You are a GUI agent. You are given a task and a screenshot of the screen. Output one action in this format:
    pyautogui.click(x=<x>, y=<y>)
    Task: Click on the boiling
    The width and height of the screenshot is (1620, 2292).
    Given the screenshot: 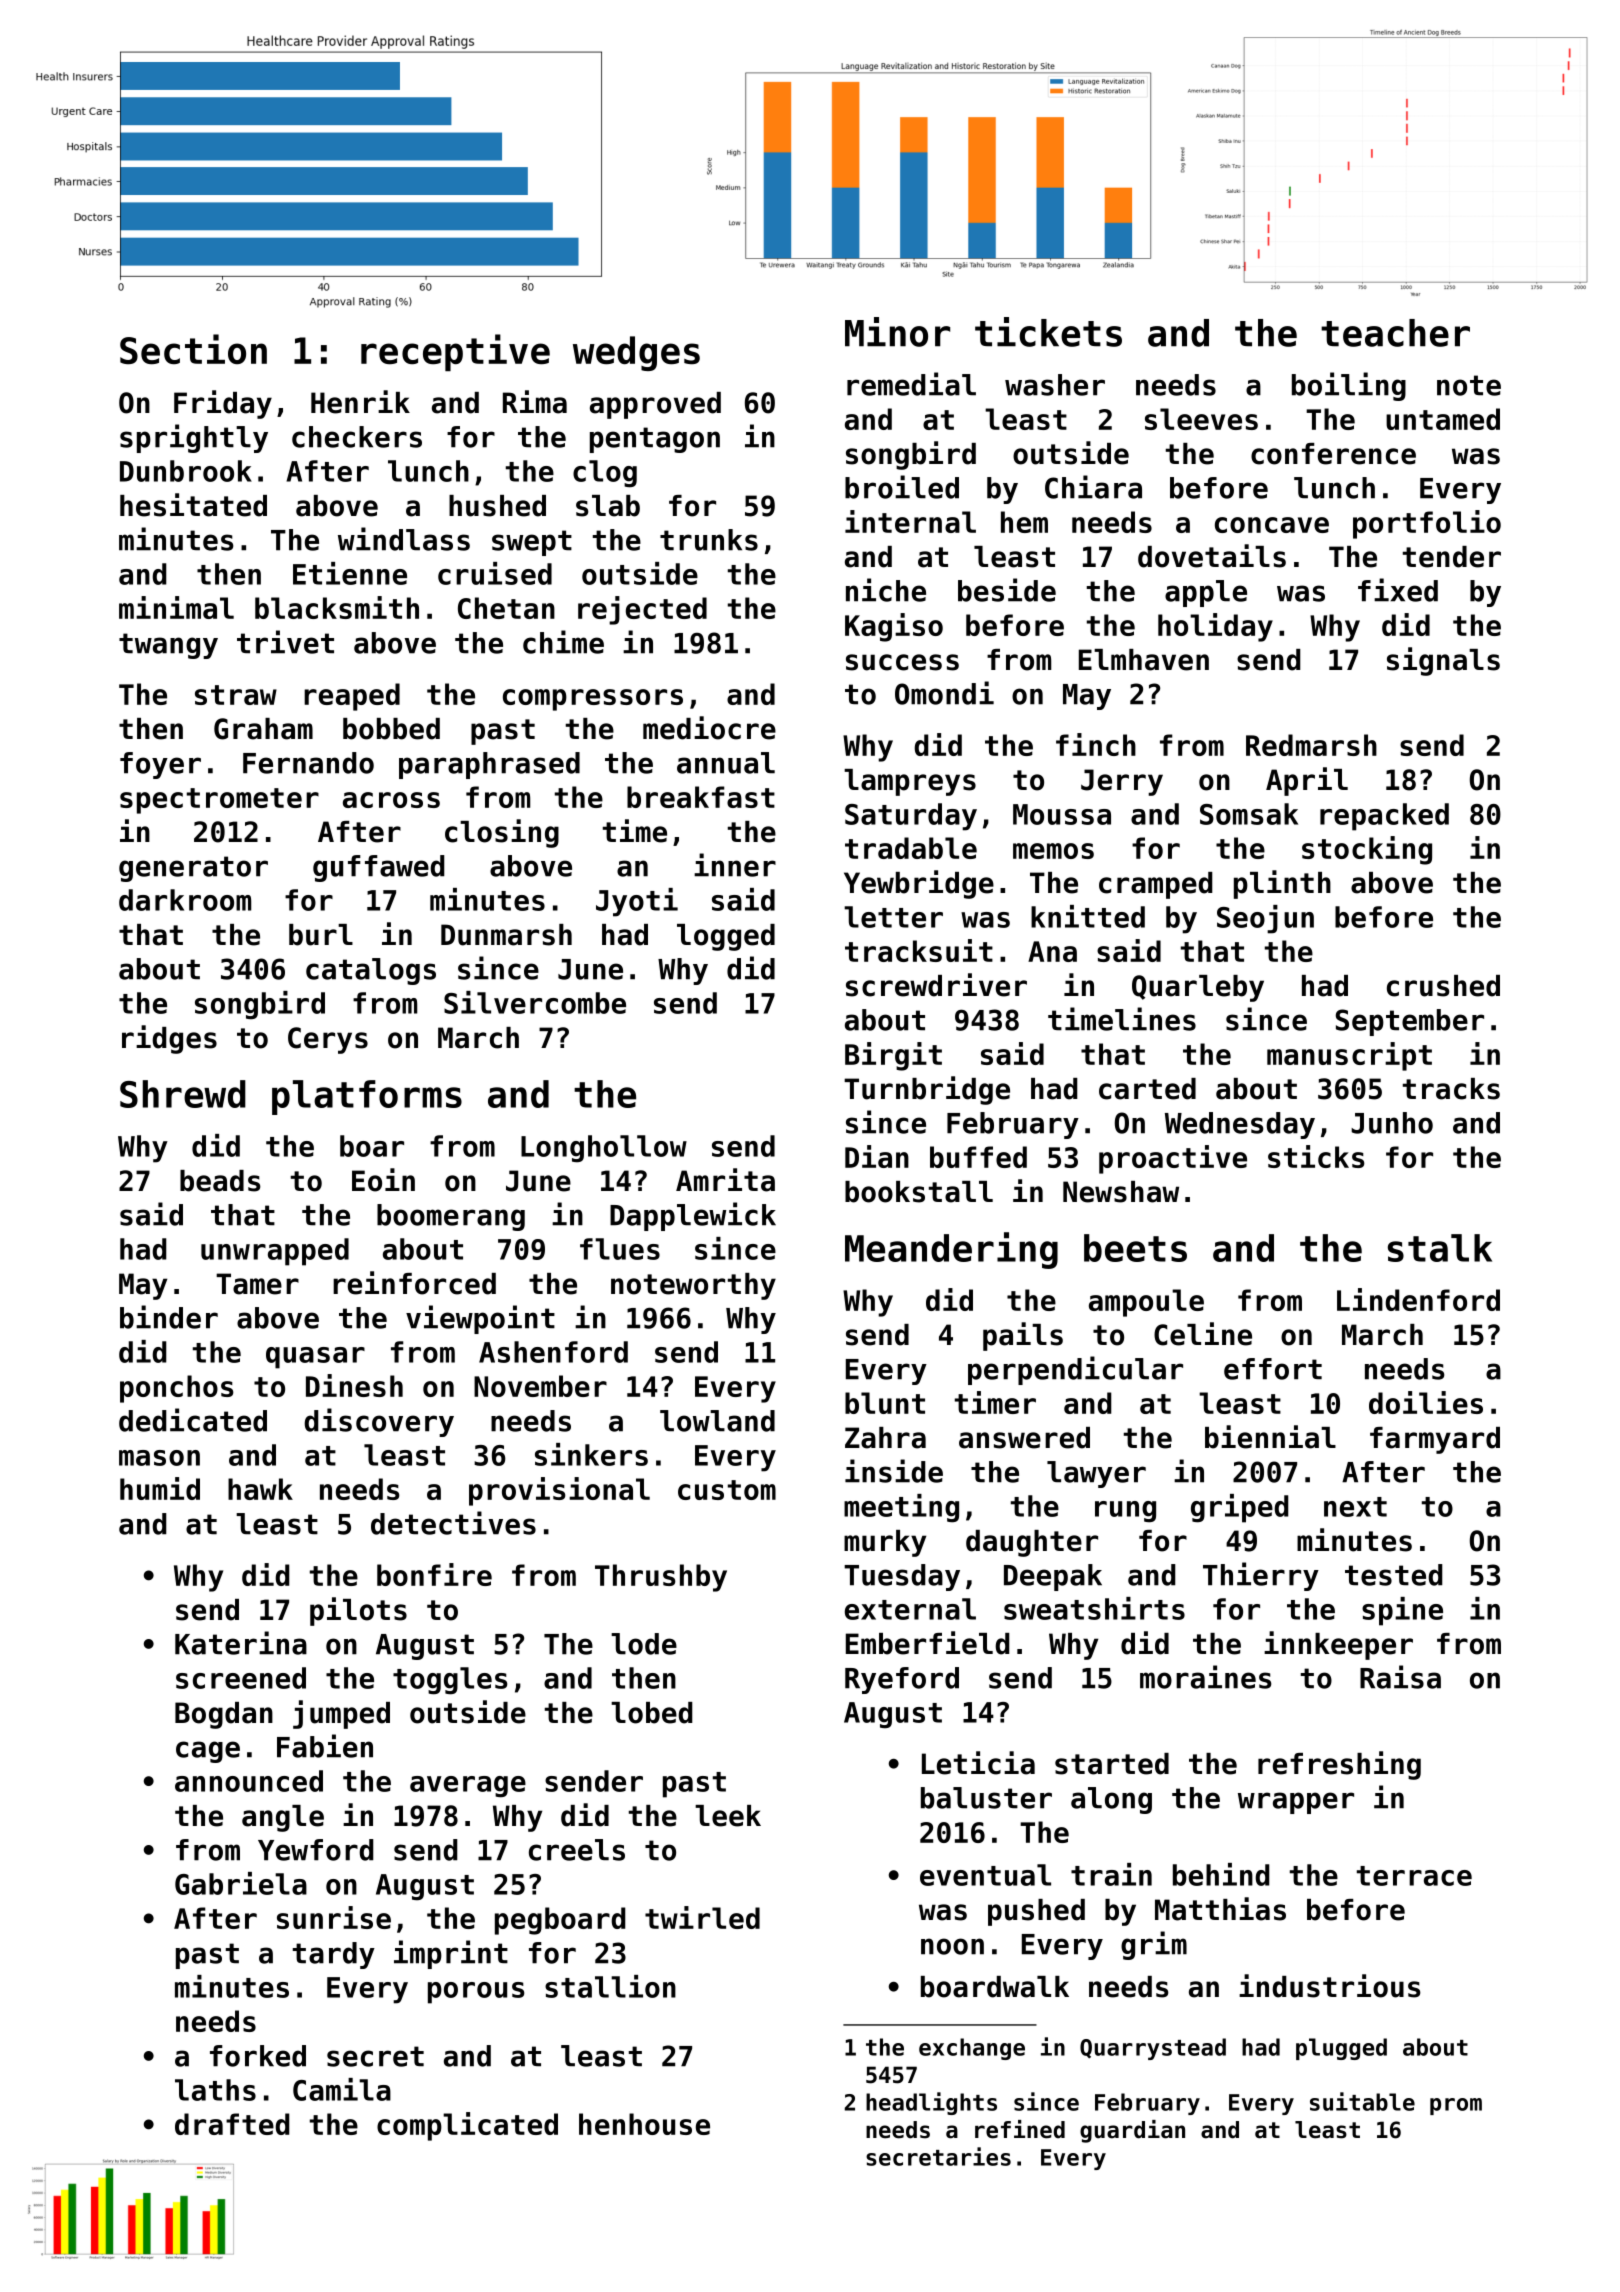 What is the action you would take?
    pyautogui.click(x=1349, y=386)
